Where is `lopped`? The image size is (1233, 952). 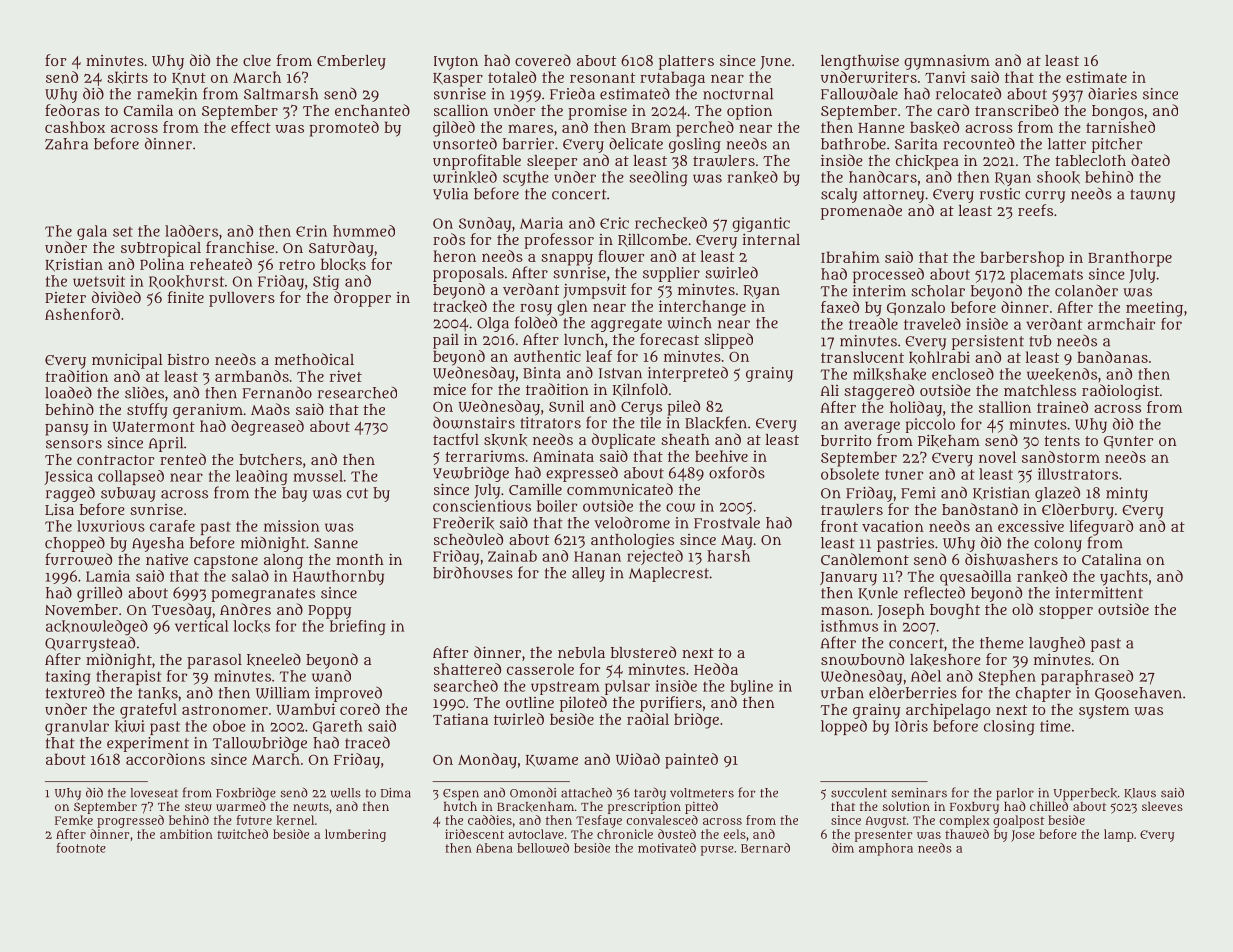
lopped is located at coordinates (844, 727).
